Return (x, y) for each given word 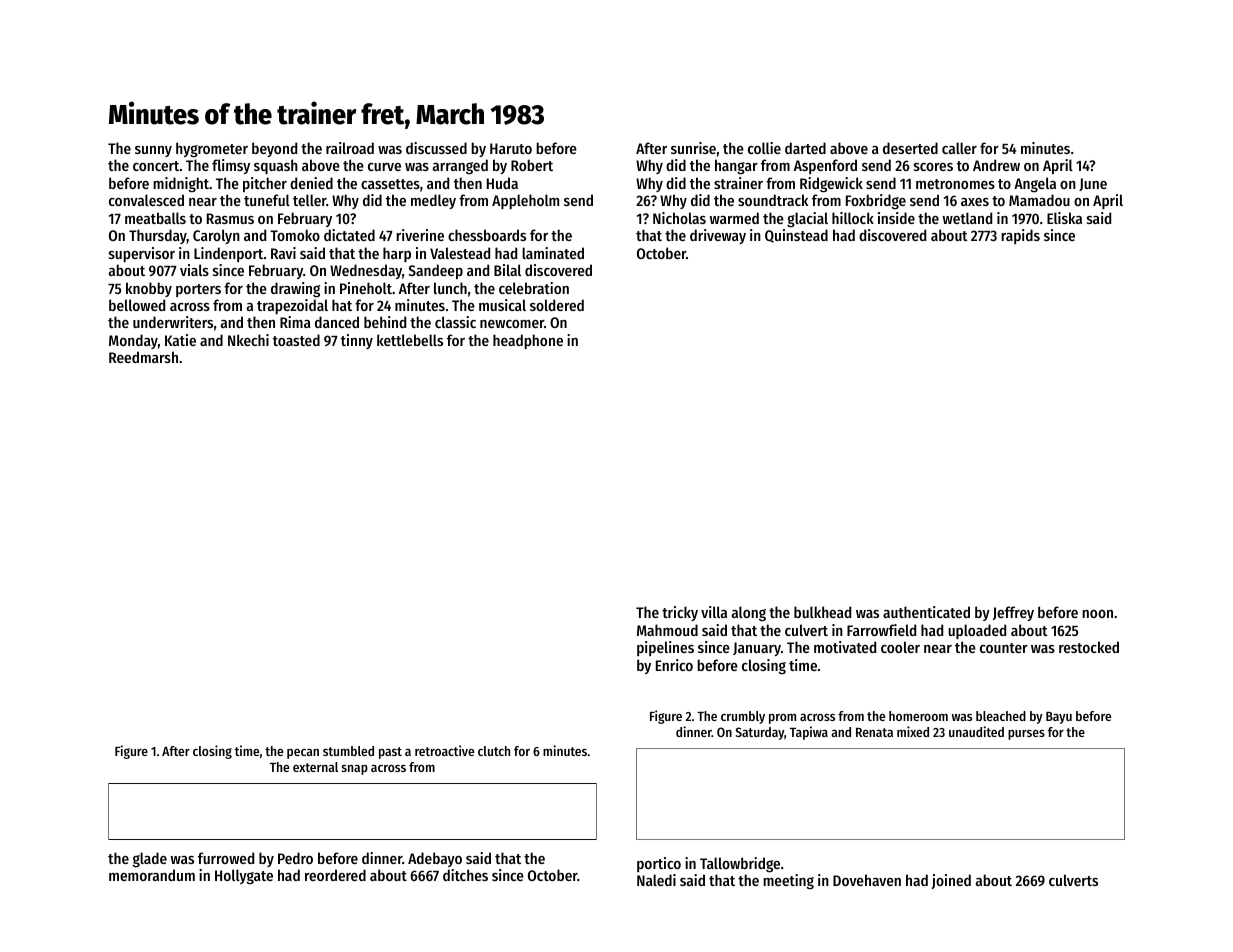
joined (951, 881)
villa (714, 612)
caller (959, 148)
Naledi (656, 880)
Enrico (674, 665)
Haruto (511, 148)
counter (1004, 648)
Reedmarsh (143, 357)
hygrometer (212, 150)
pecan (303, 754)
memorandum (152, 875)
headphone (528, 341)
